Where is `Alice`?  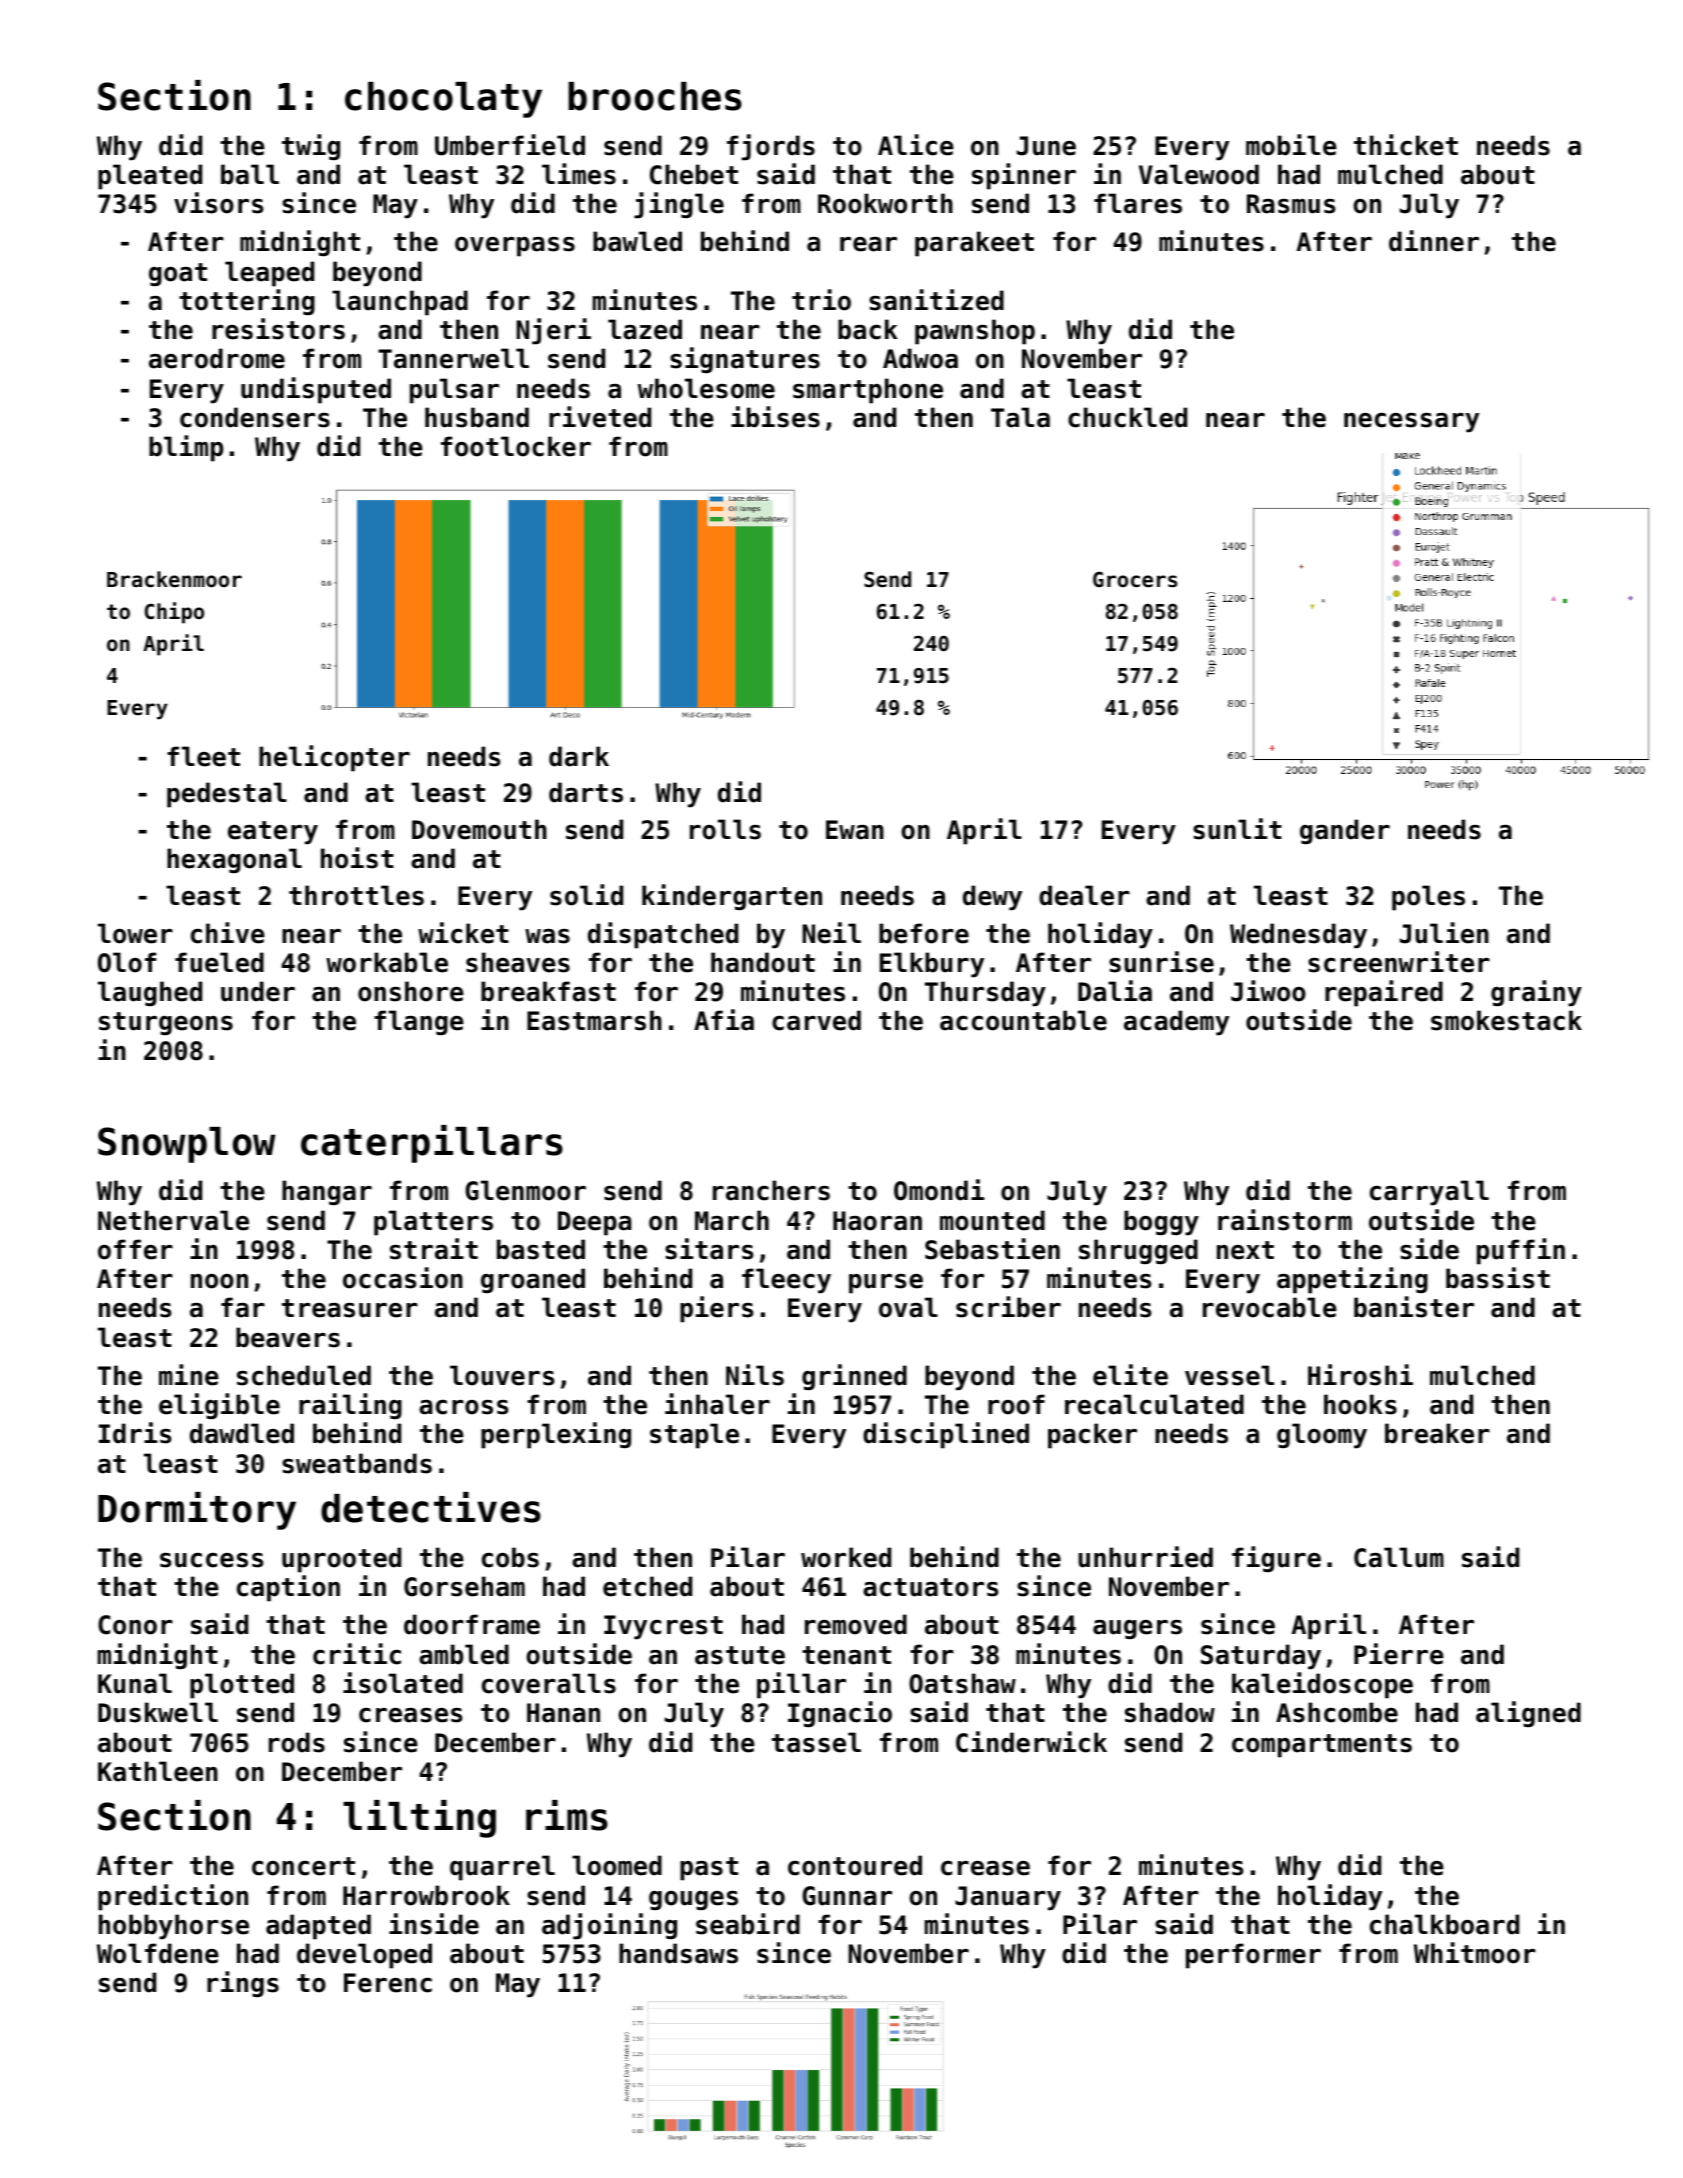
Alice is located at coordinates (916, 145).
